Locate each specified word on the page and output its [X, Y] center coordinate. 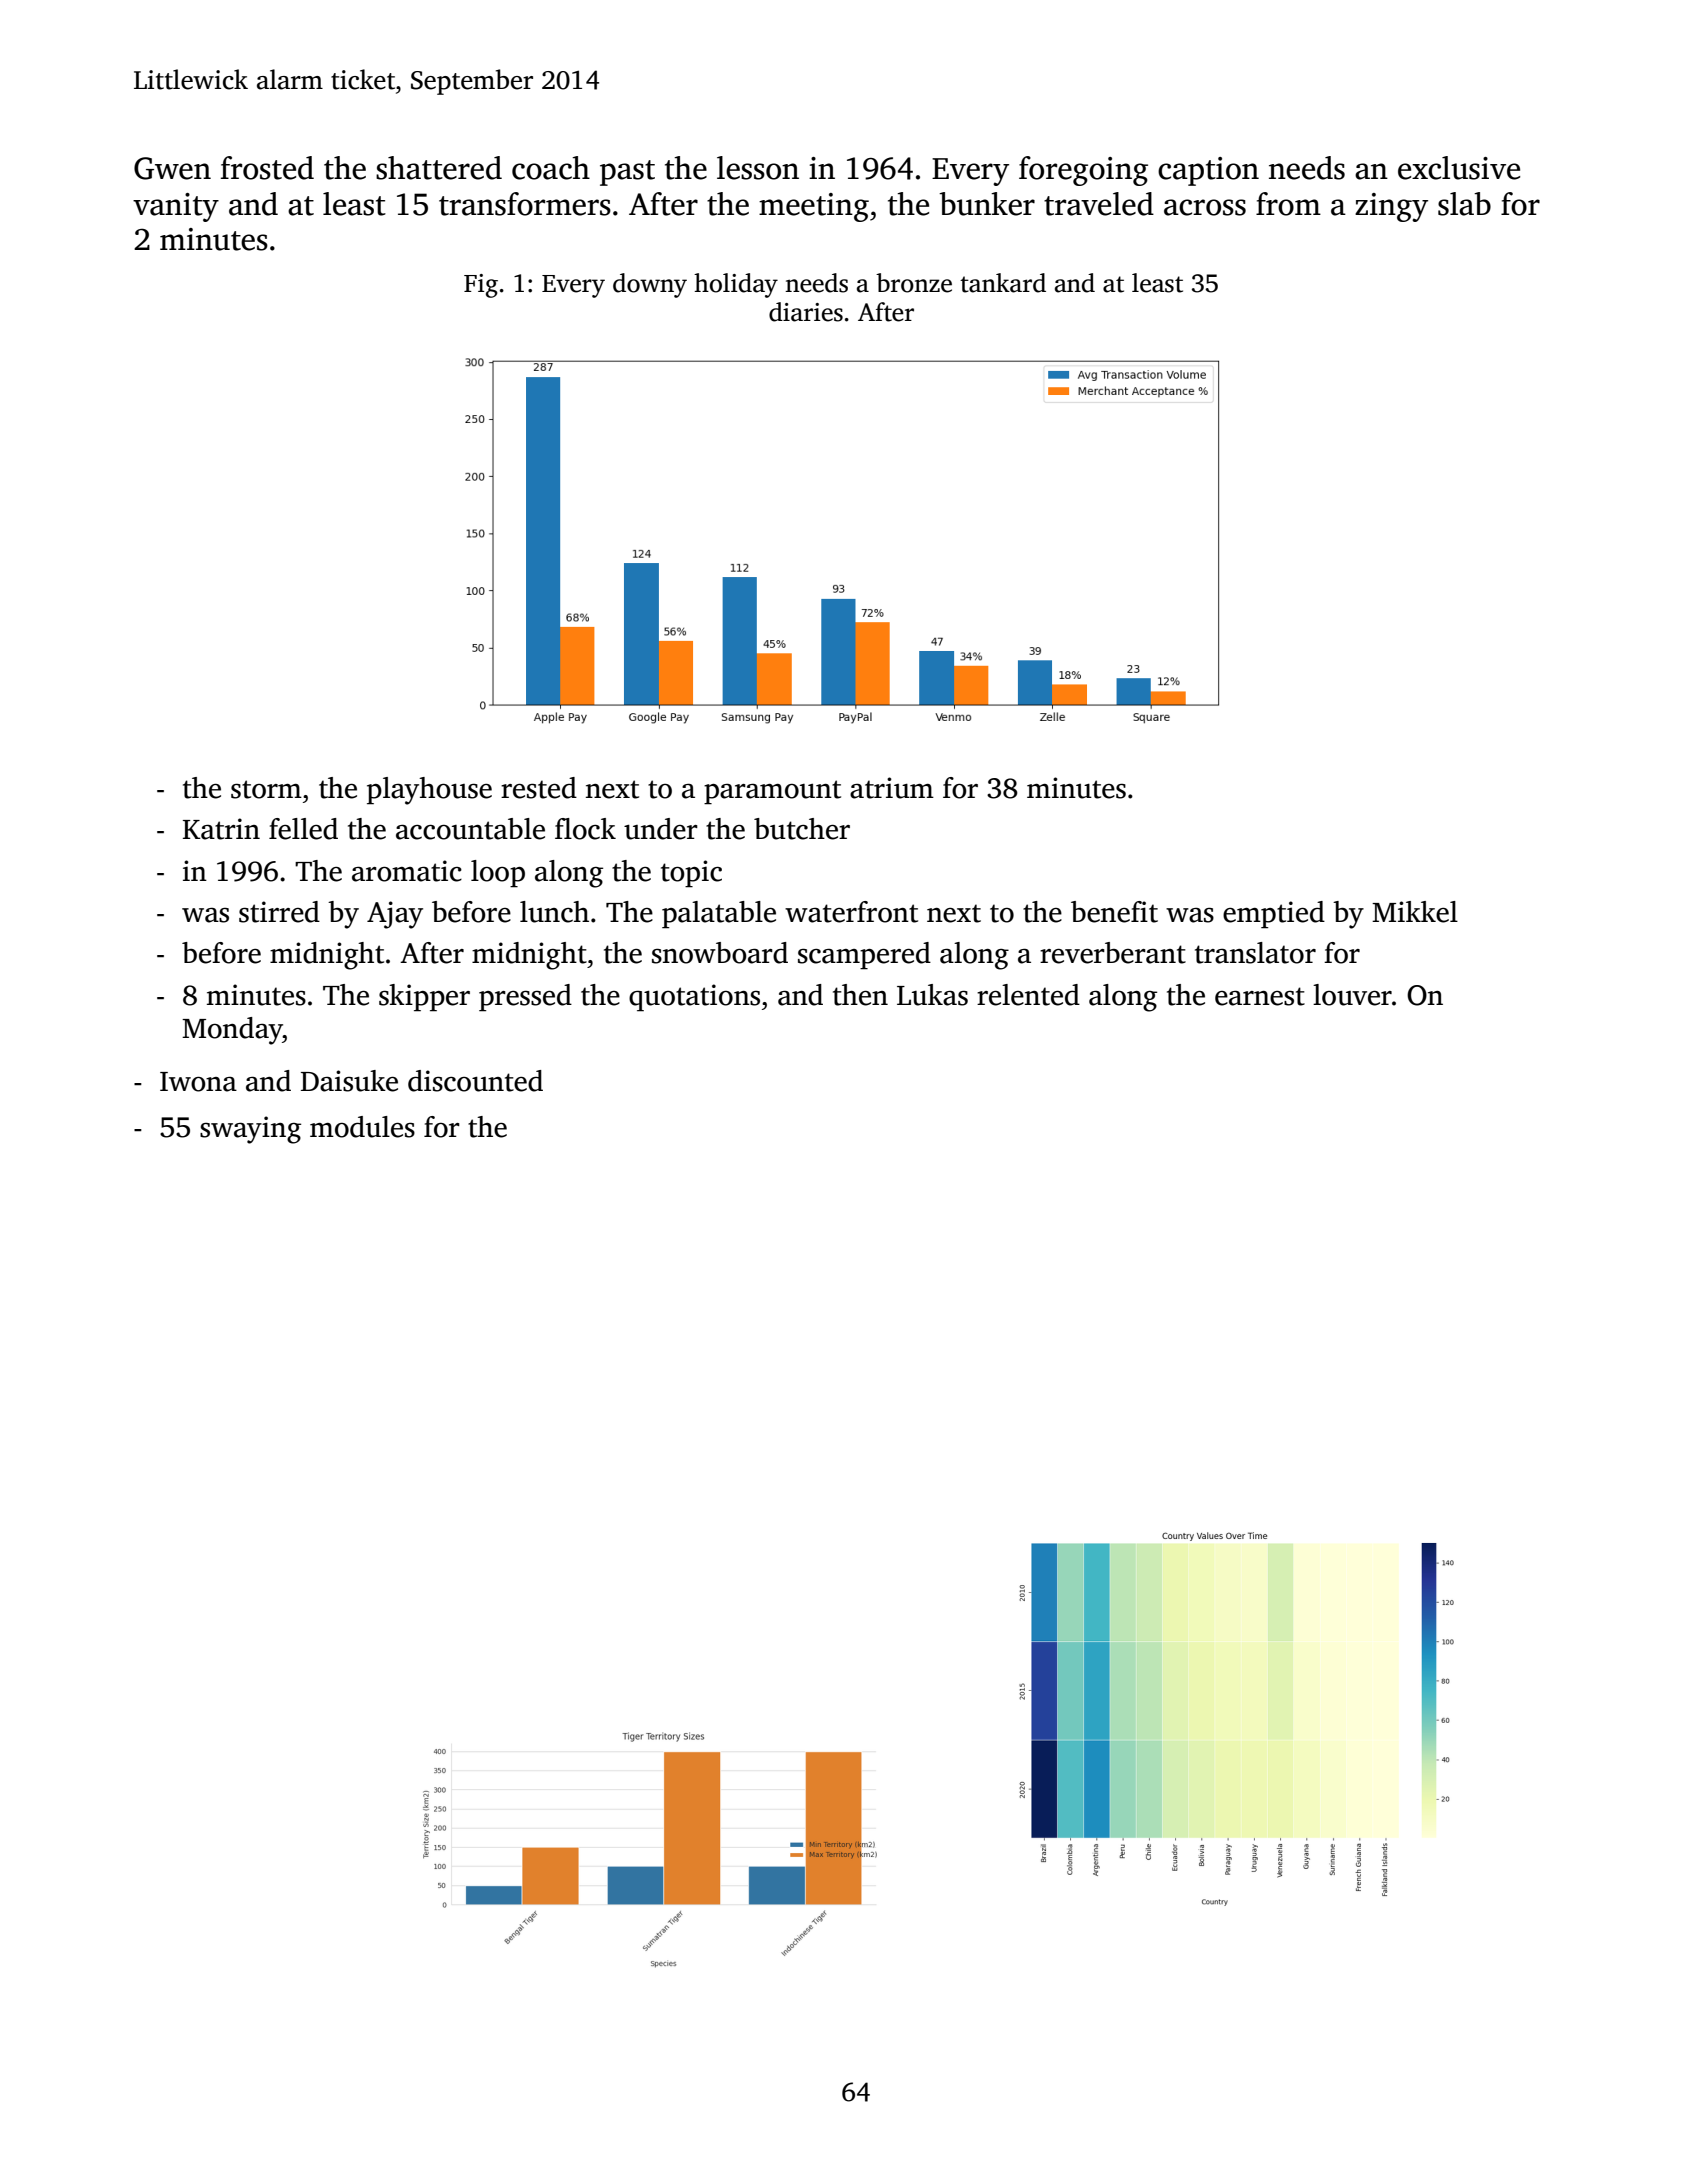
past [627, 173]
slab [1464, 204]
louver [1352, 995]
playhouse [429, 791]
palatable [719, 915]
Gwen [172, 168]
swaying [250, 1130]
